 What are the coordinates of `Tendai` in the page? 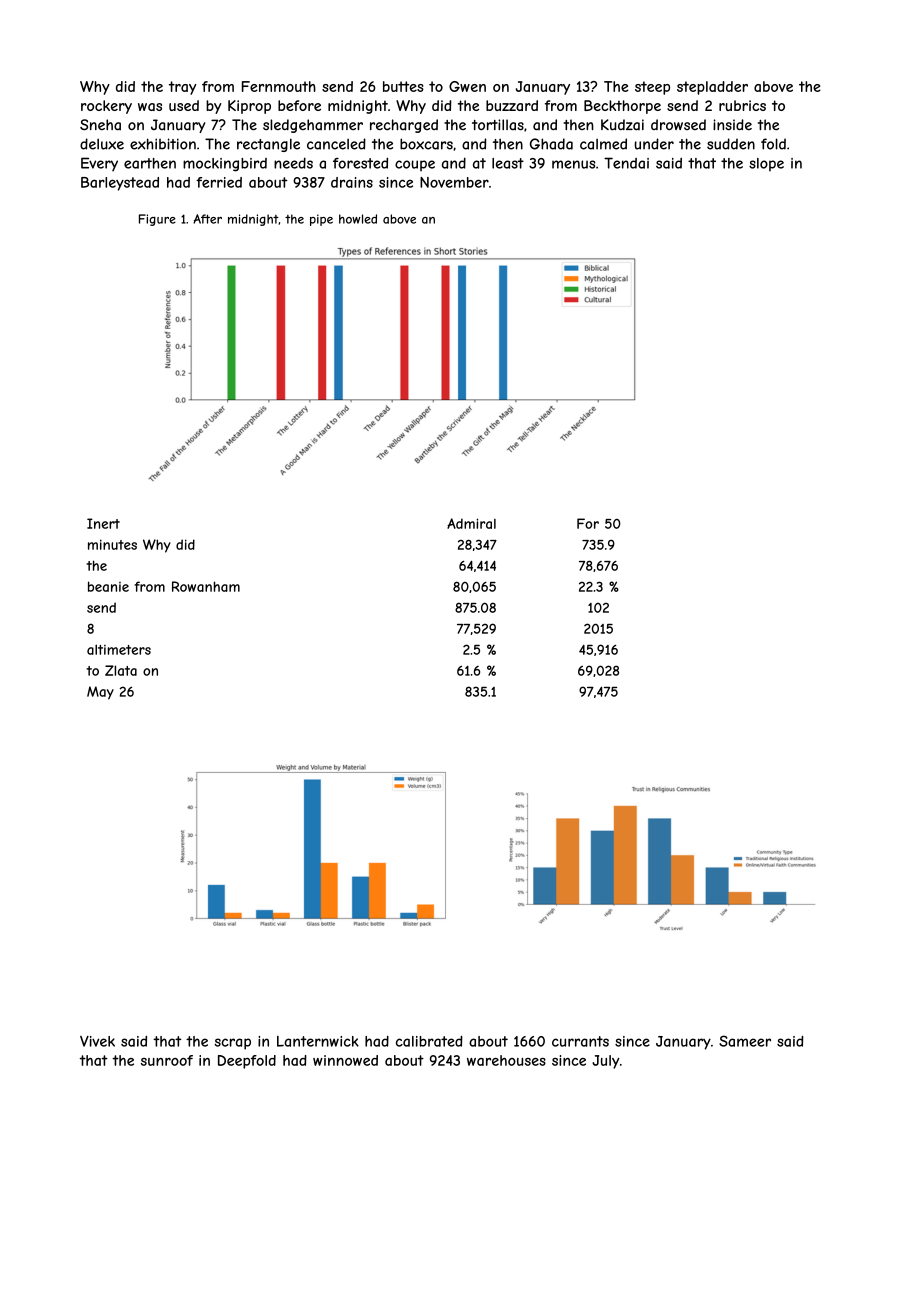 It's located at (626, 163).
